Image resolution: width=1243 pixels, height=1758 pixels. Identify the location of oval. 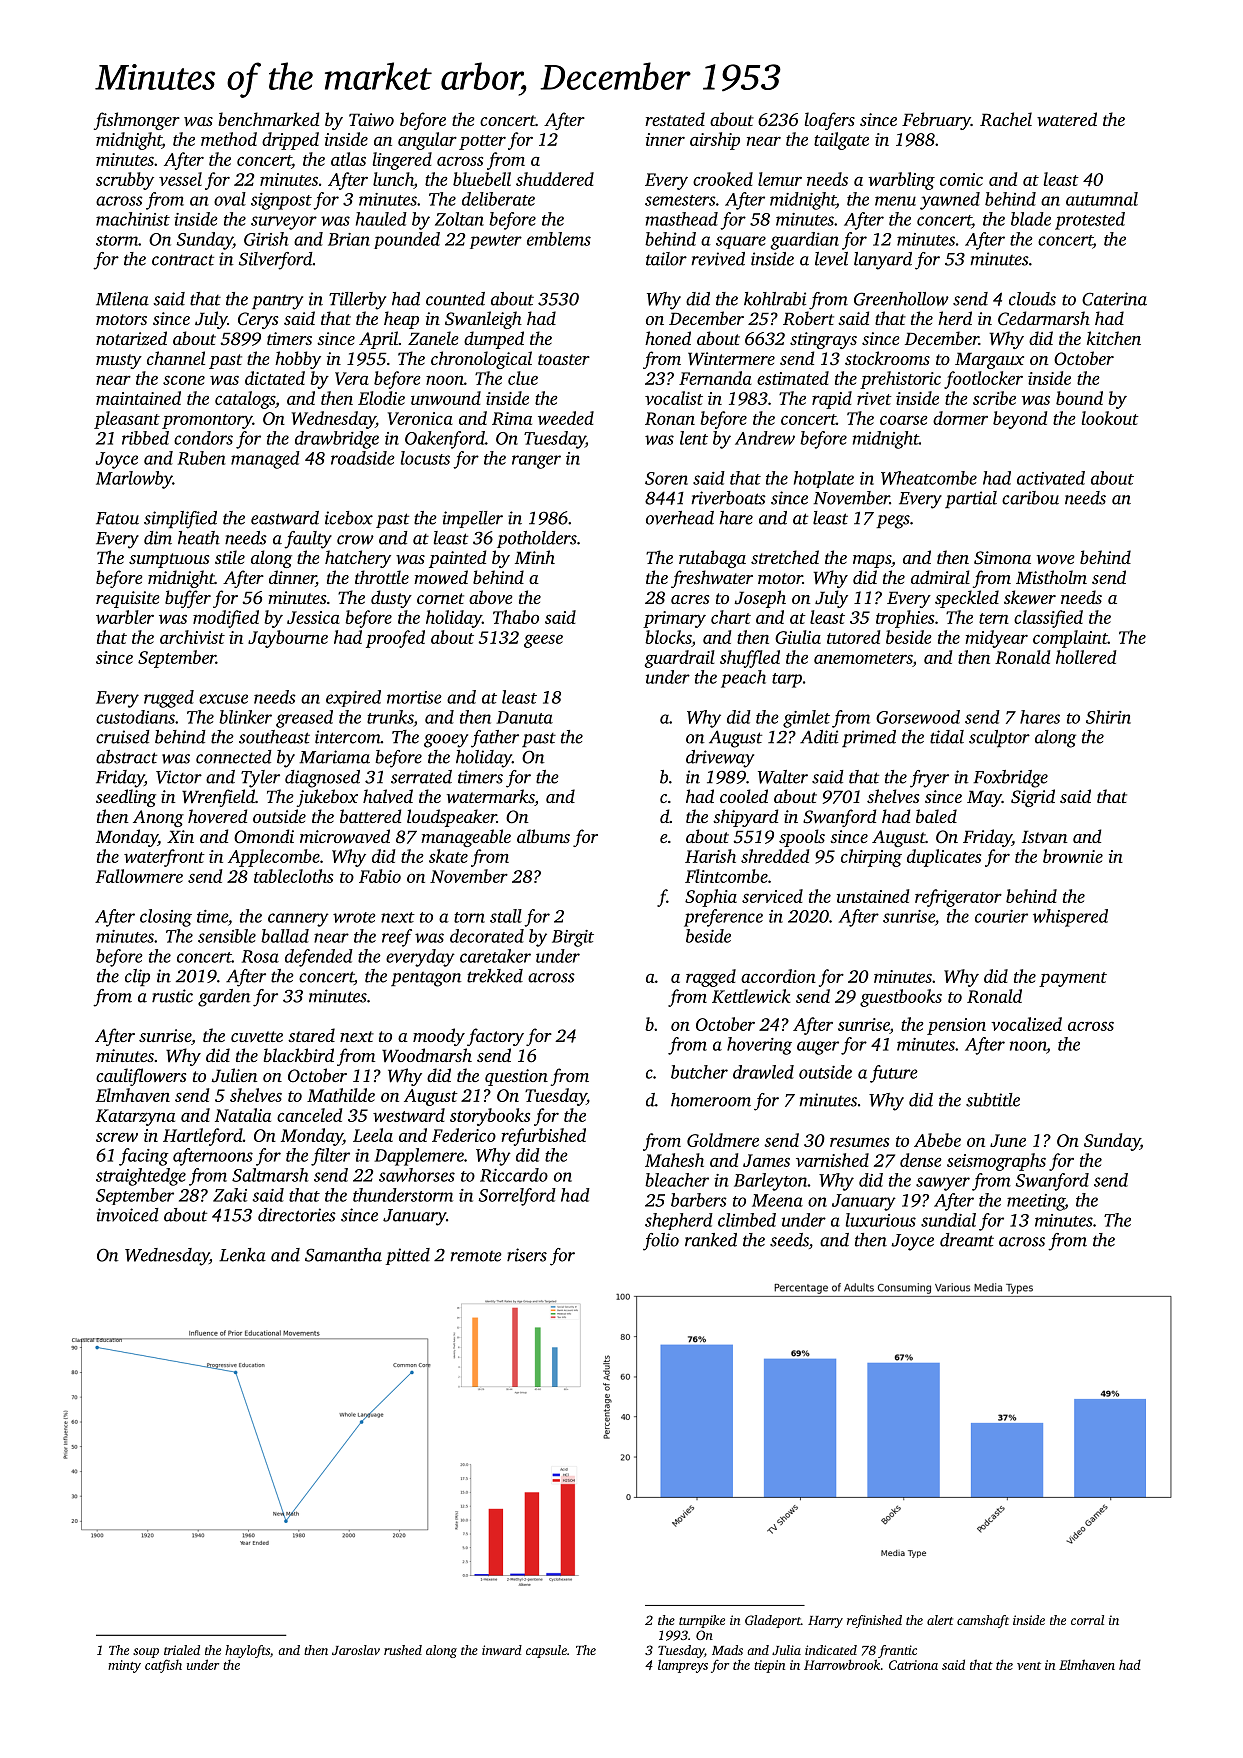
(230, 199).
